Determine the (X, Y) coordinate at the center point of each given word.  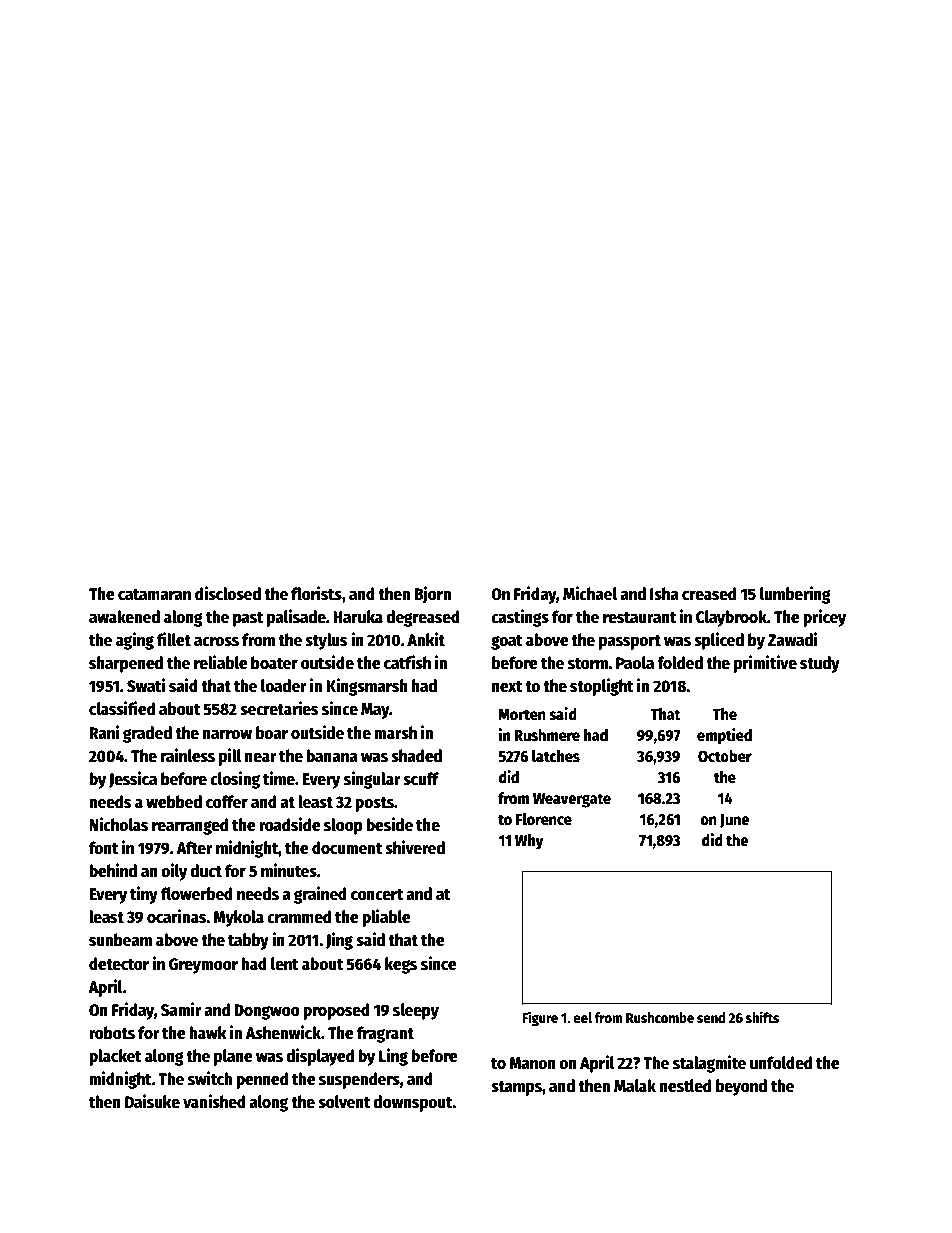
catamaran (154, 595)
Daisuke (152, 1101)
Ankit (426, 639)
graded (147, 734)
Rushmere (547, 735)
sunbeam (120, 940)
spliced (719, 641)
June (734, 821)
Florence (544, 819)
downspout (413, 1103)
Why (529, 842)
